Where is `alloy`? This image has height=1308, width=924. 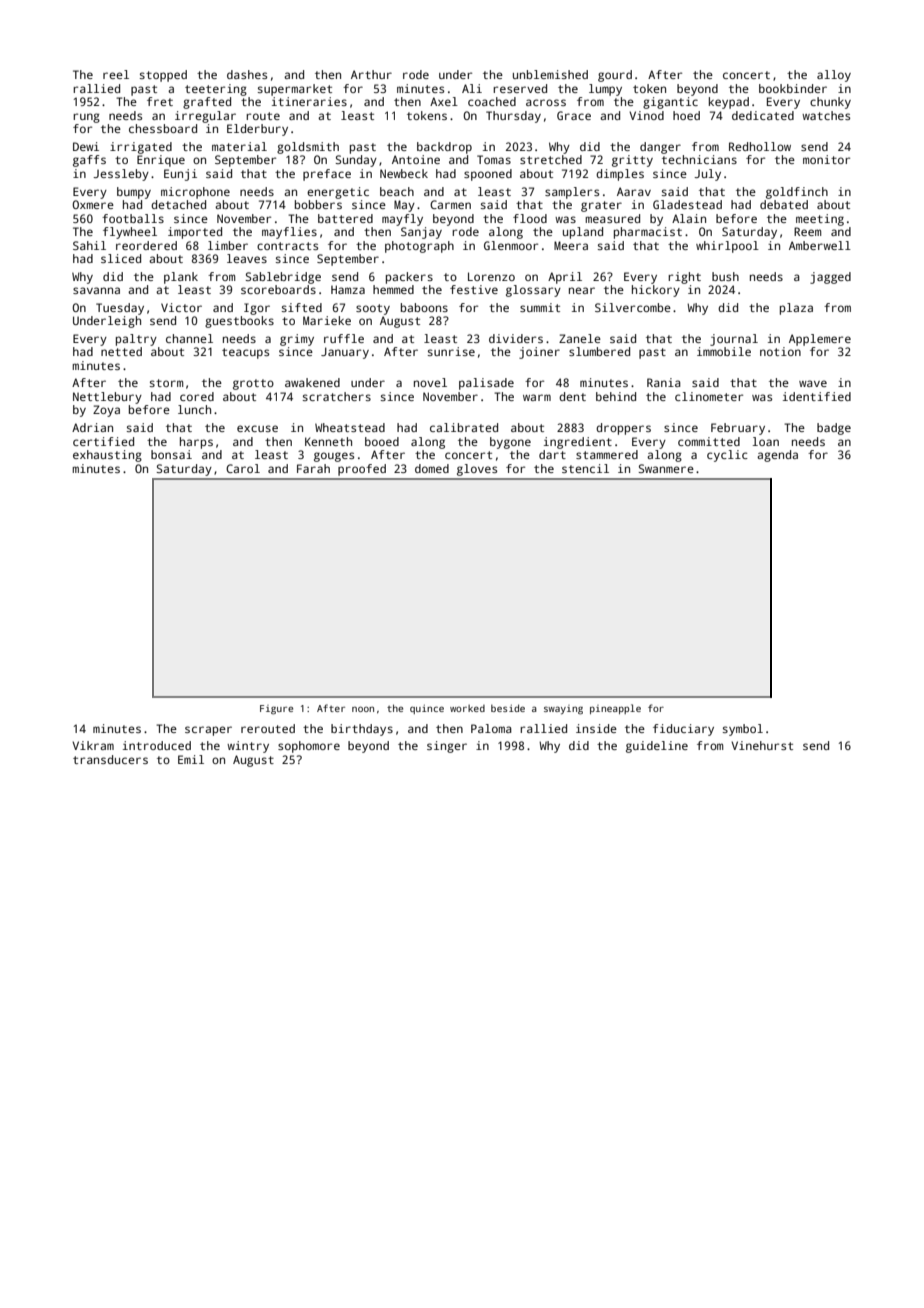 alloy is located at coordinates (834, 76).
